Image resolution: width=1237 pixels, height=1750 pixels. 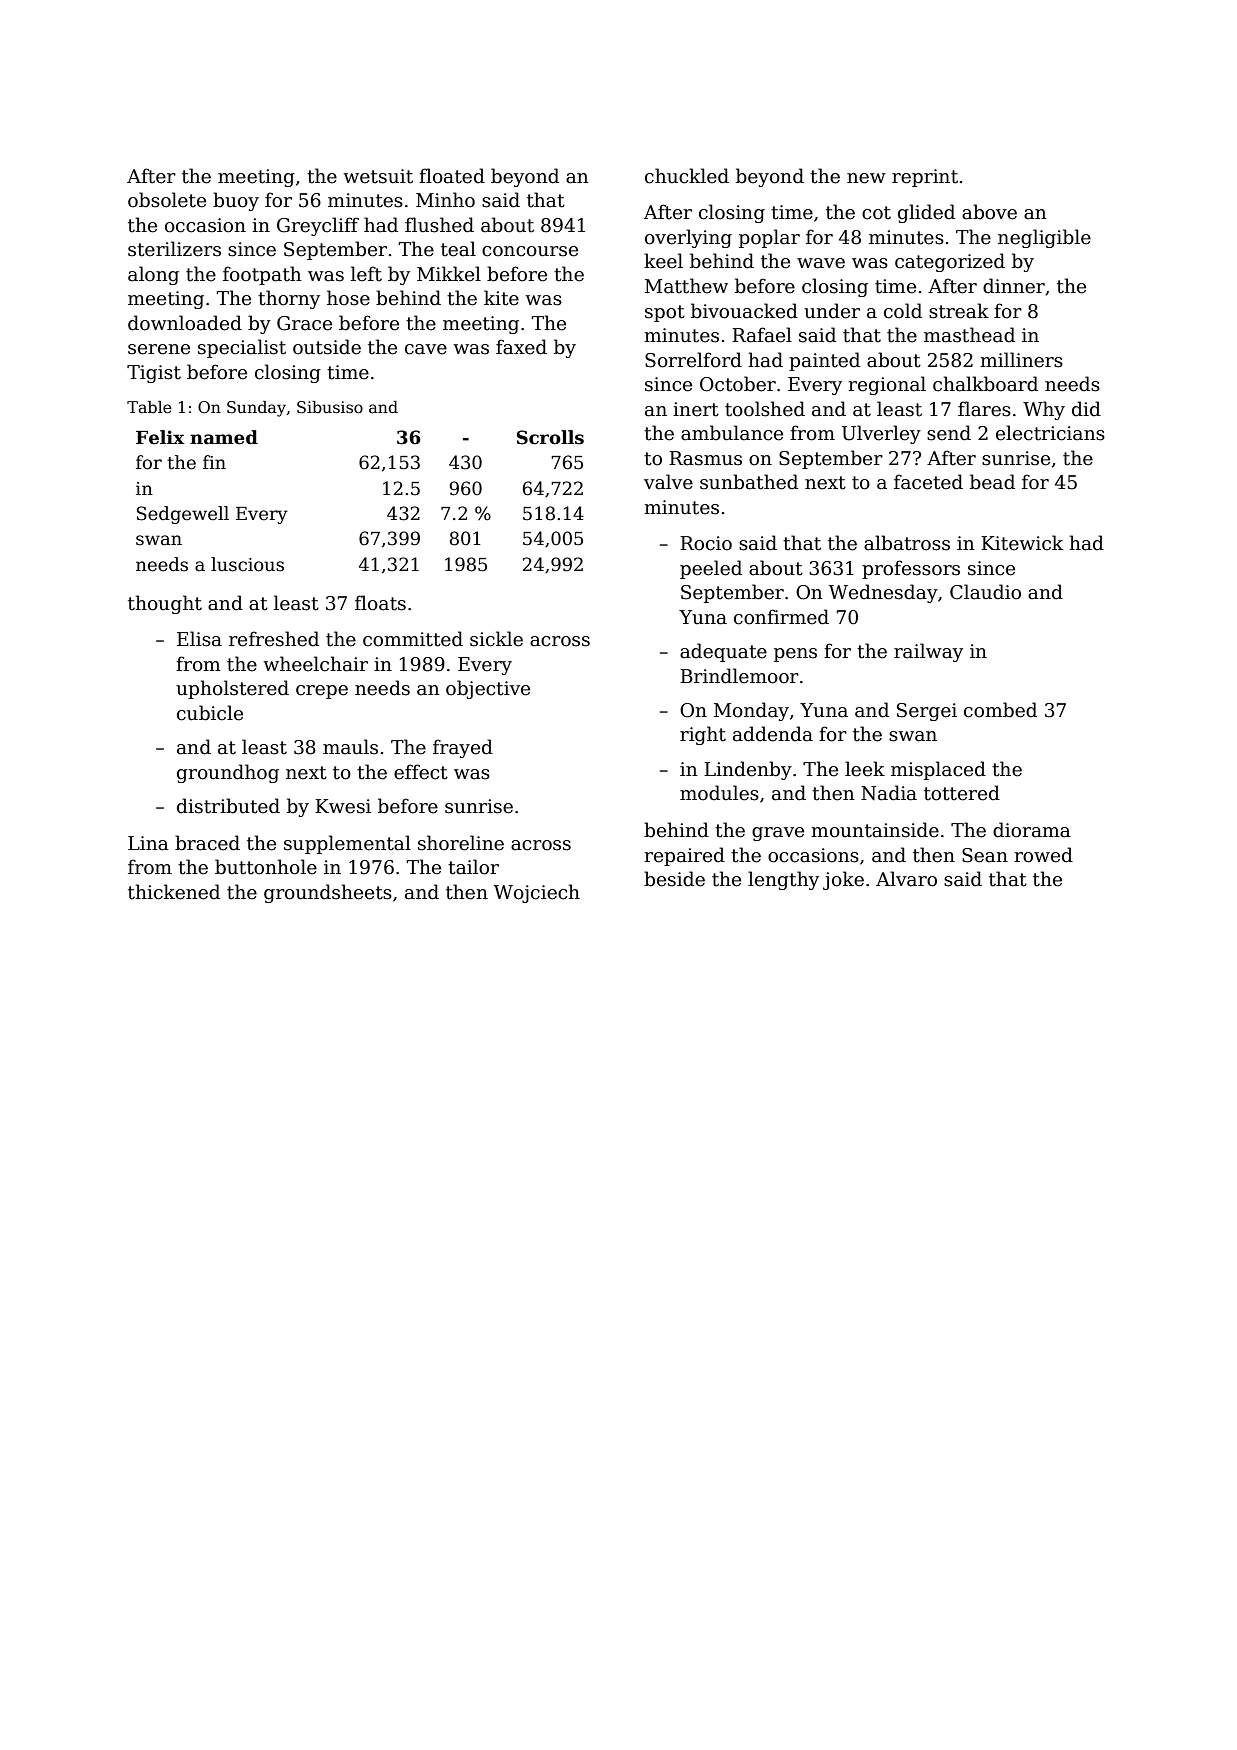 What do you see at coordinates (686, 286) in the image?
I see `Matthew` at bounding box center [686, 286].
